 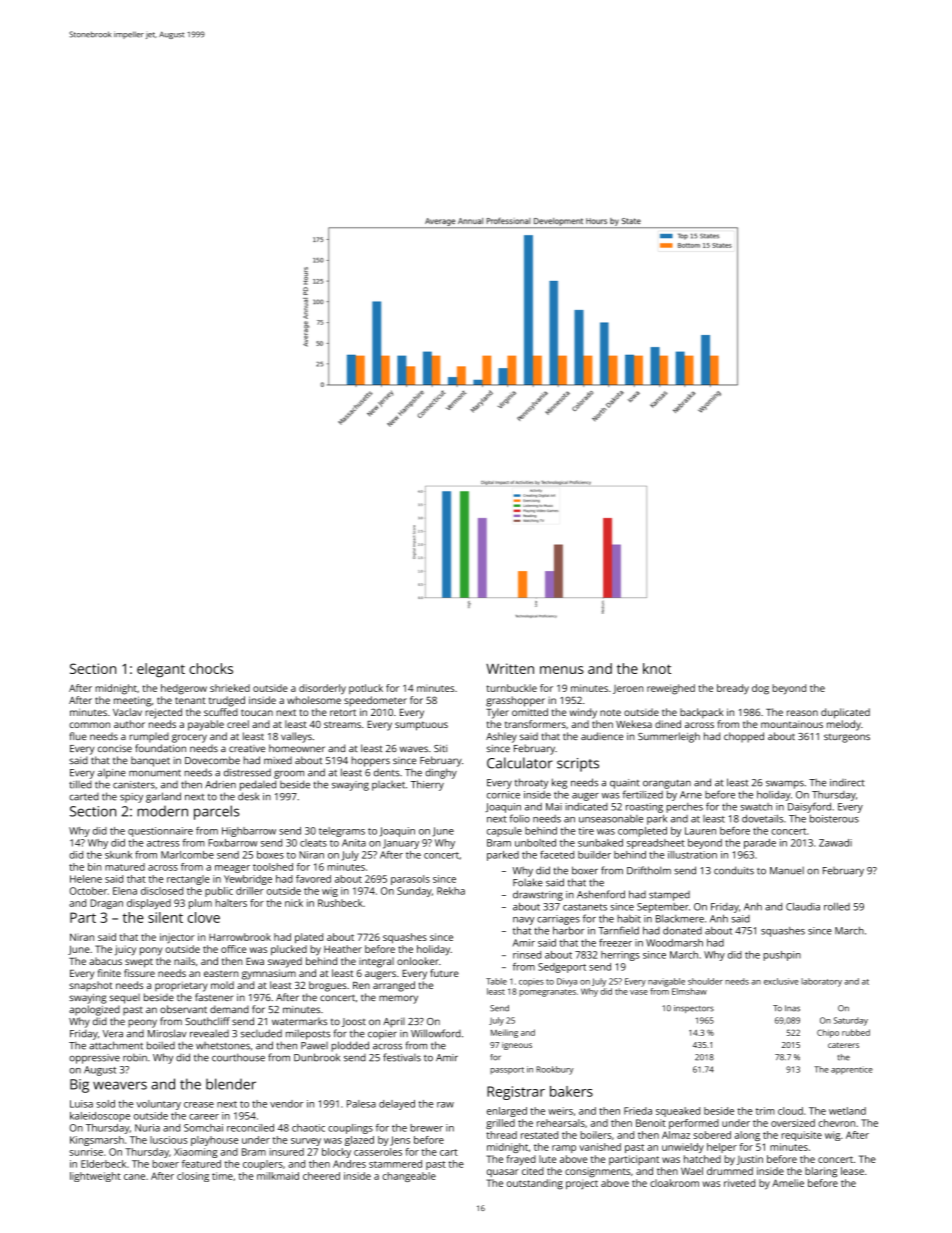 What do you see at coordinates (600, 1147) in the screenshot?
I see `vanished` at bounding box center [600, 1147].
